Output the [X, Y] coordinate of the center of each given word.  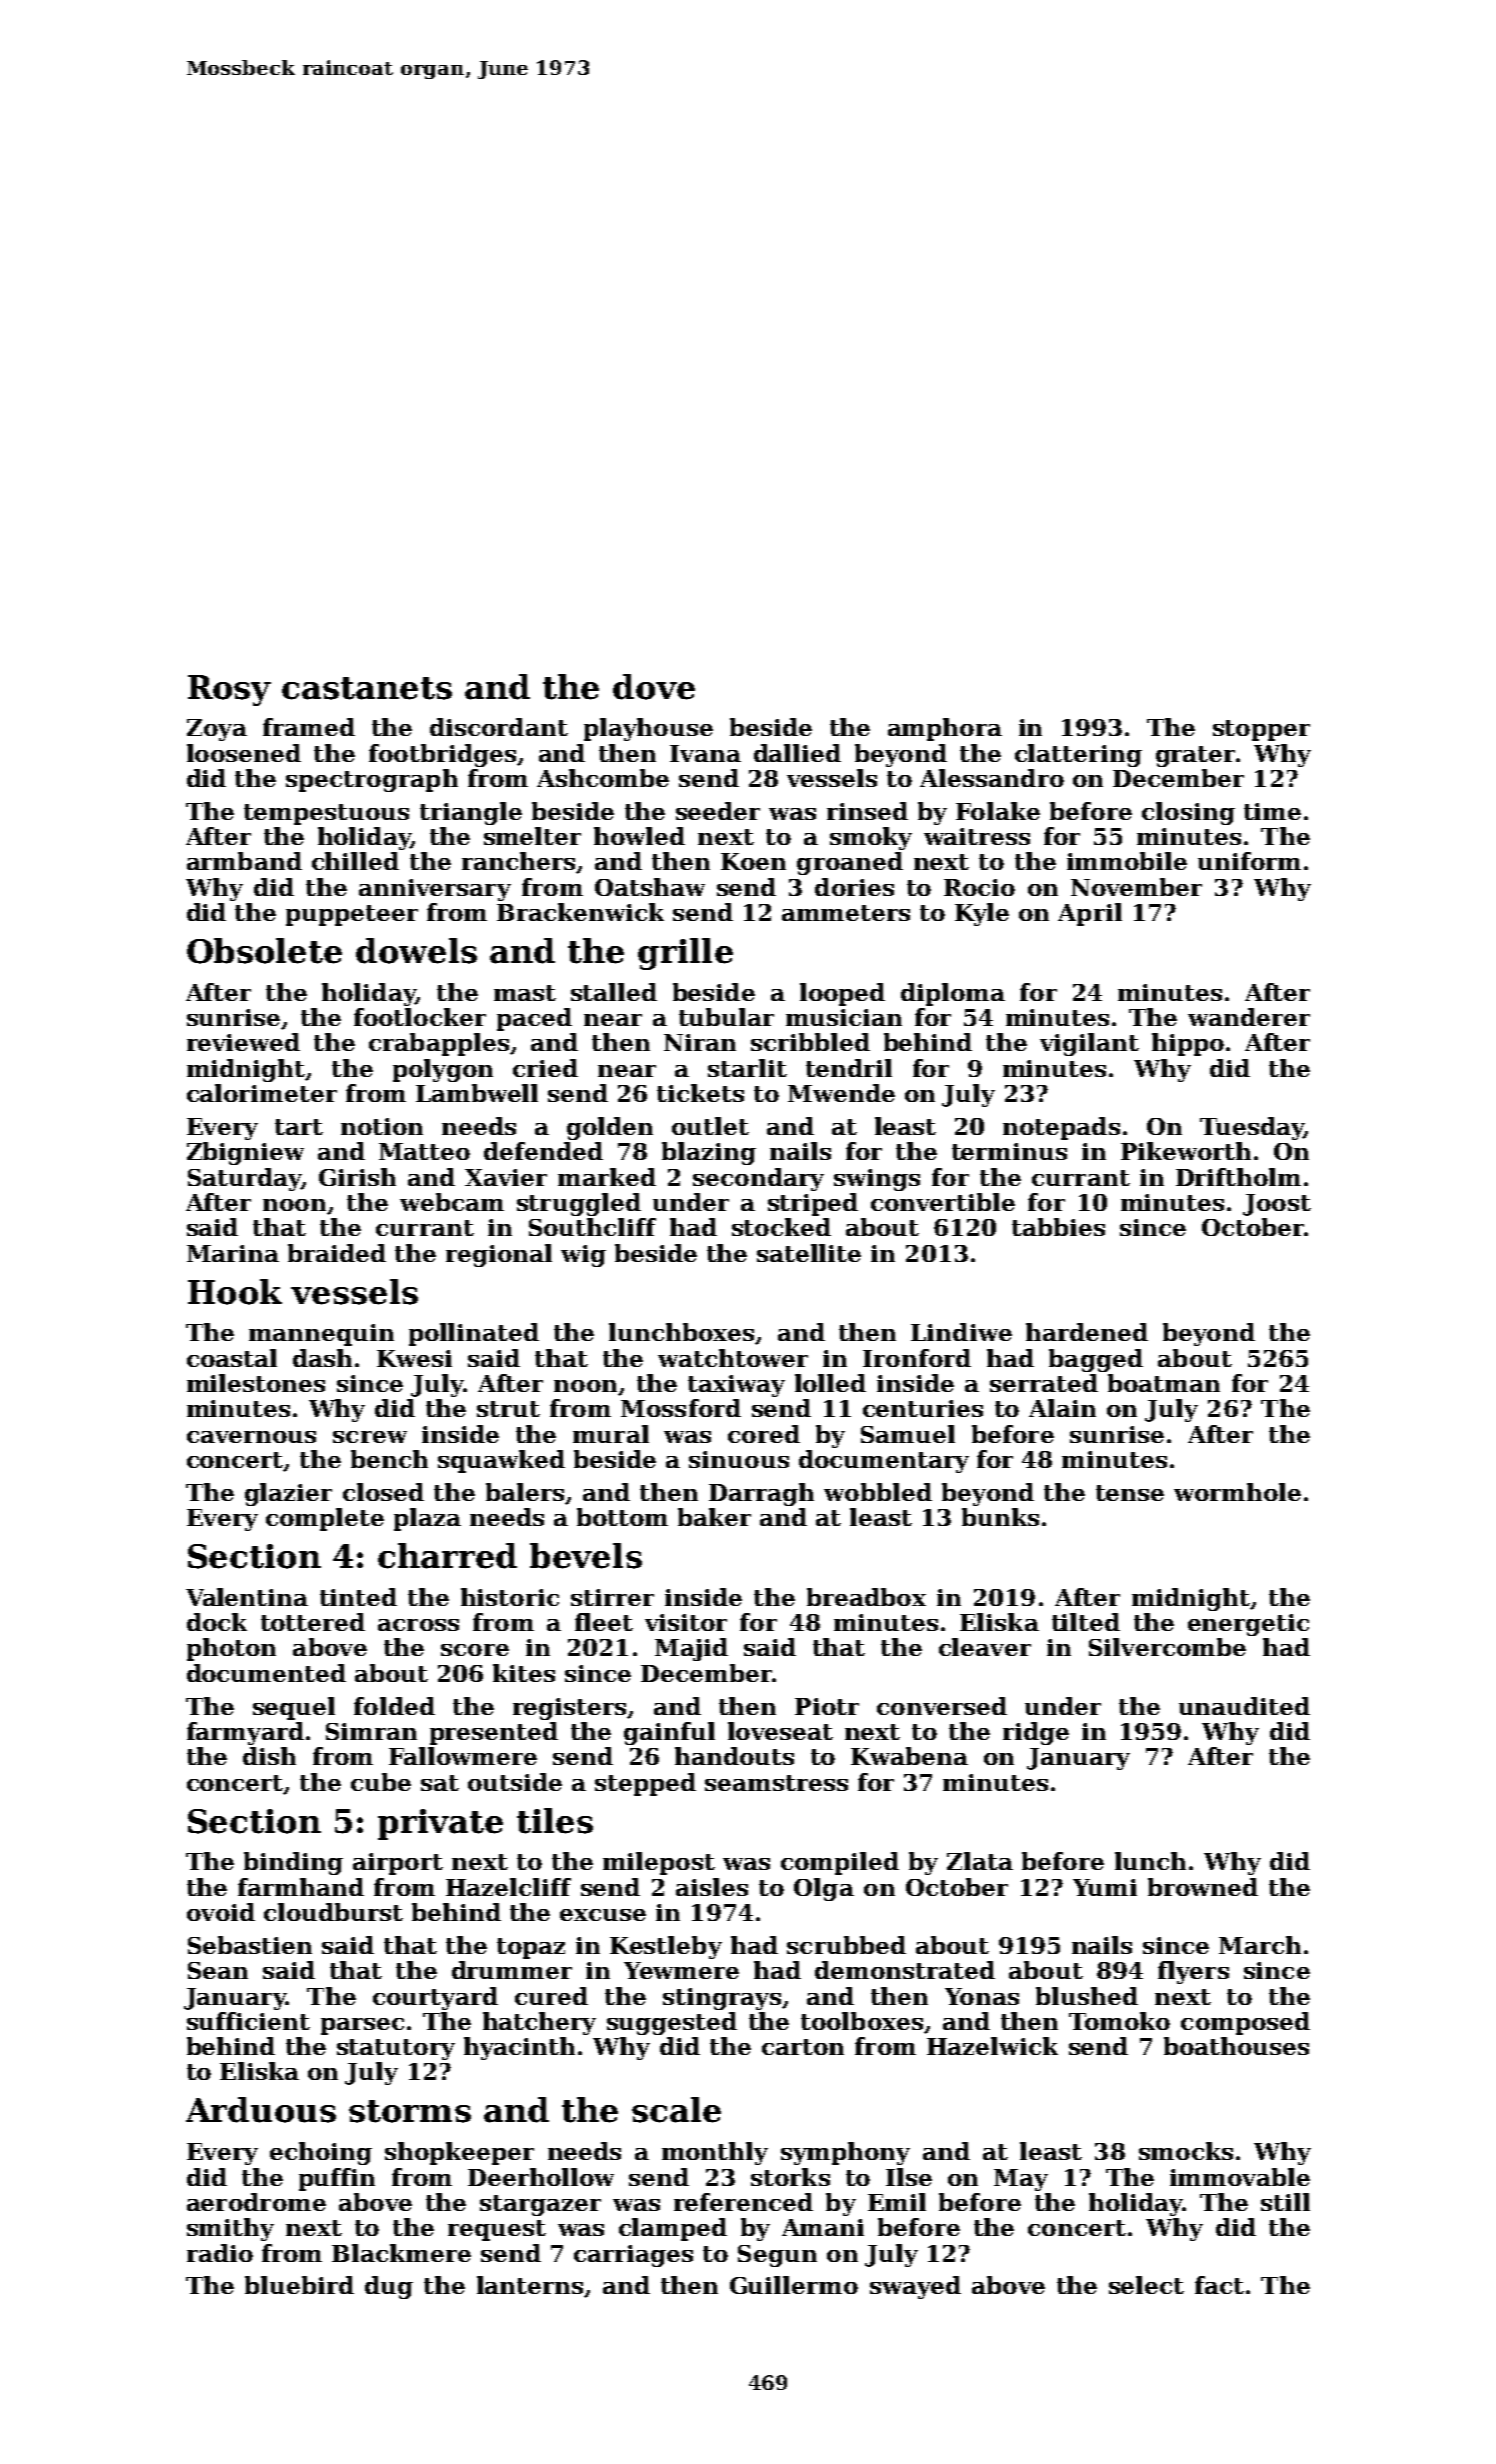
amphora [945, 729]
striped [813, 1204]
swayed [915, 2287]
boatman [1164, 1383]
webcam [452, 1202]
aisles [712, 1887]
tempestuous [326, 814]
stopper [1261, 730]
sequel [294, 1708]
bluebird [299, 2285]
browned [1203, 1887]
